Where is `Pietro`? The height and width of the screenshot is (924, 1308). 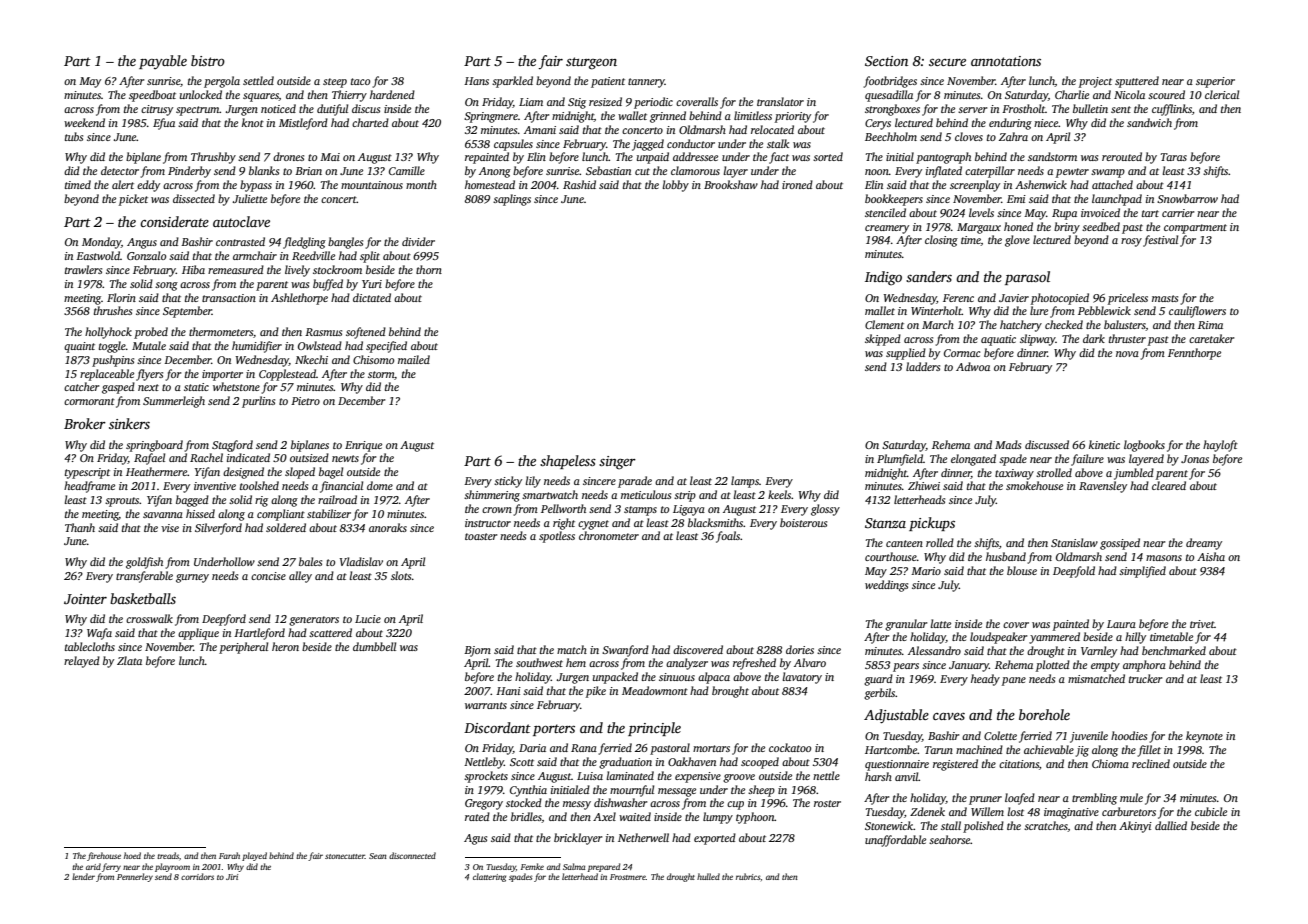 Pietro is located at coordinates (305, 401).
